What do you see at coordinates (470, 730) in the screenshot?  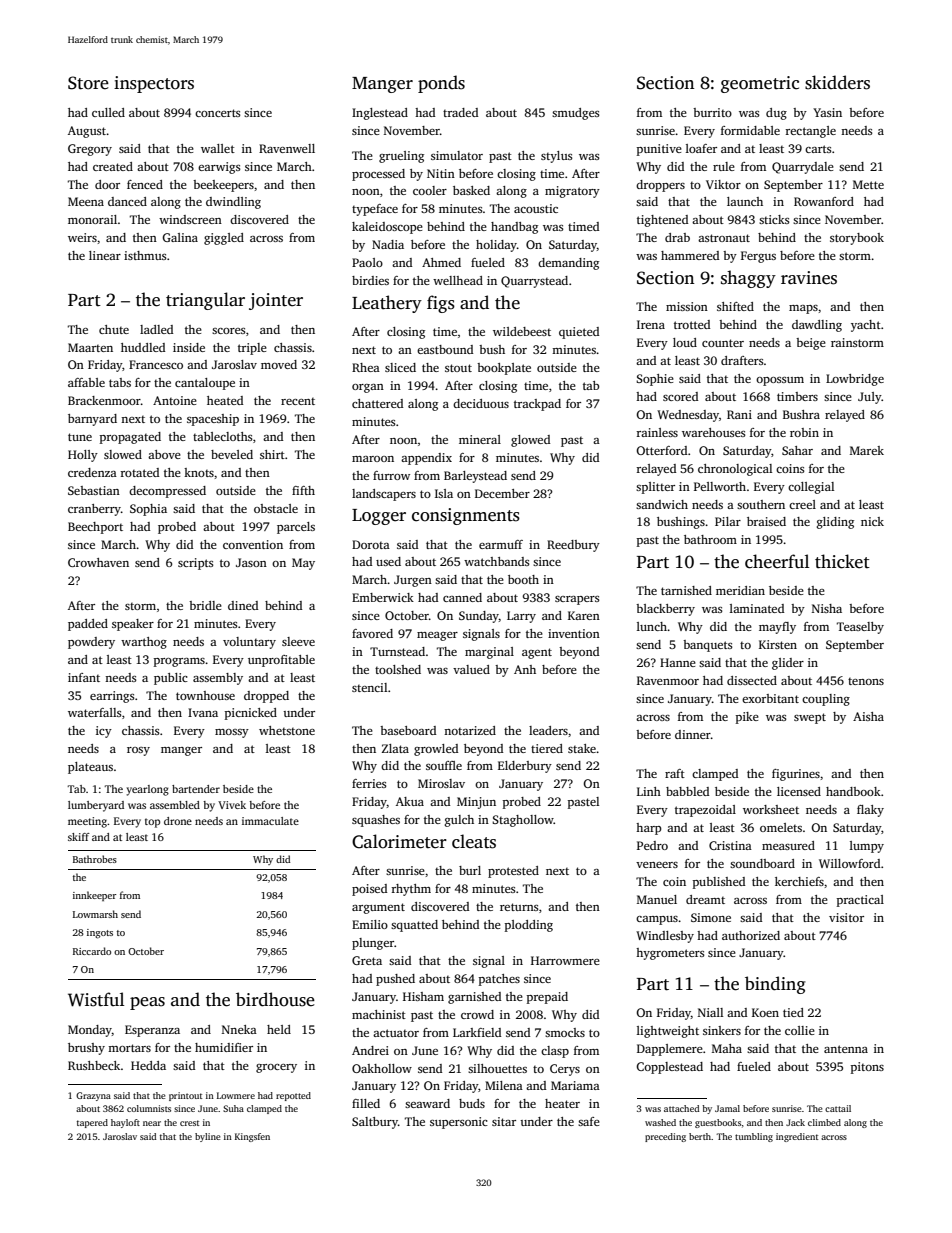 I see `notarized` at bounding box center [470, 730].
